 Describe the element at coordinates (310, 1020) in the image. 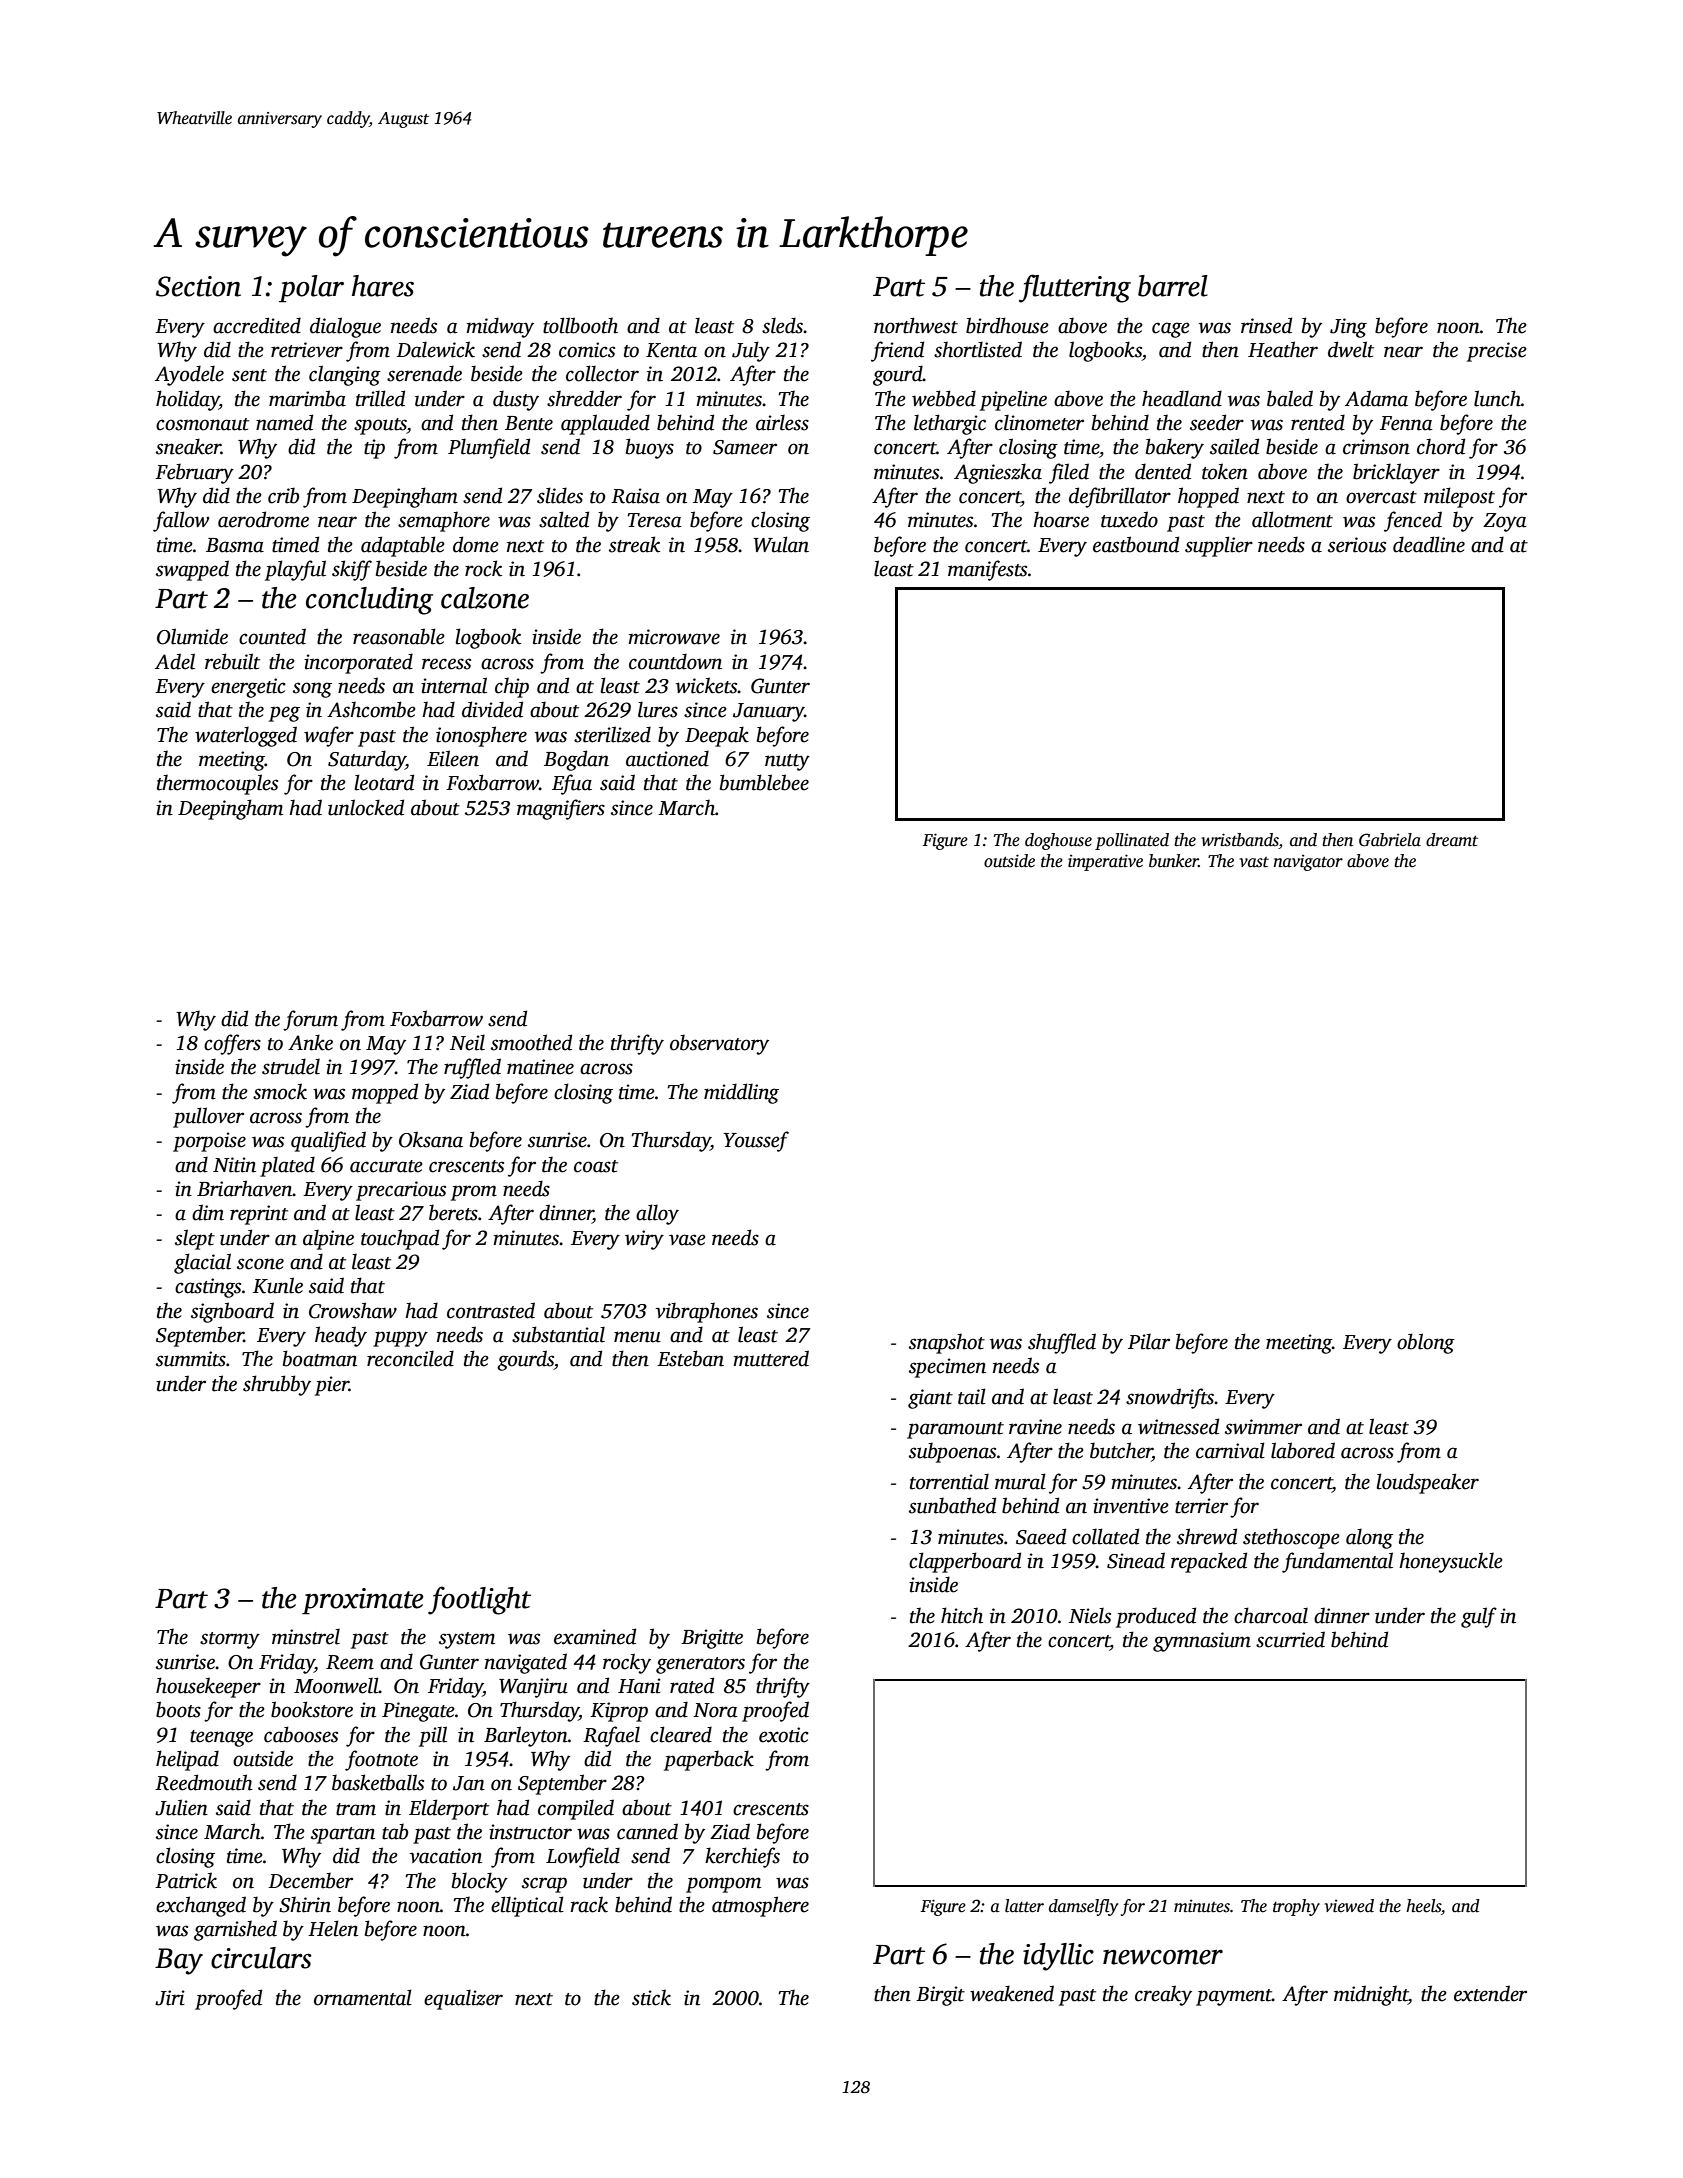

I see `forum` at that location.
